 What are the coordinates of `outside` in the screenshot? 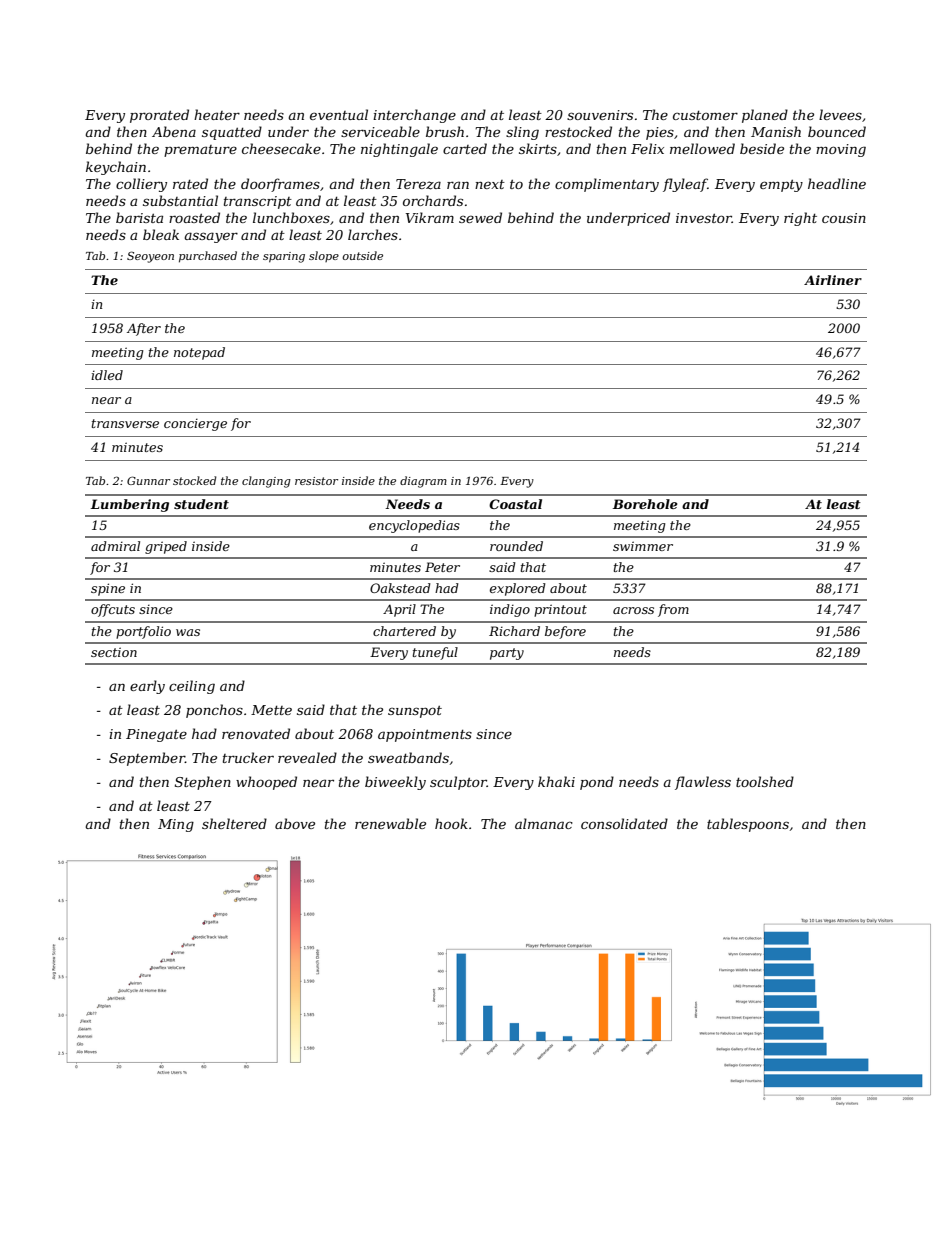 It's located at (362, 255).
